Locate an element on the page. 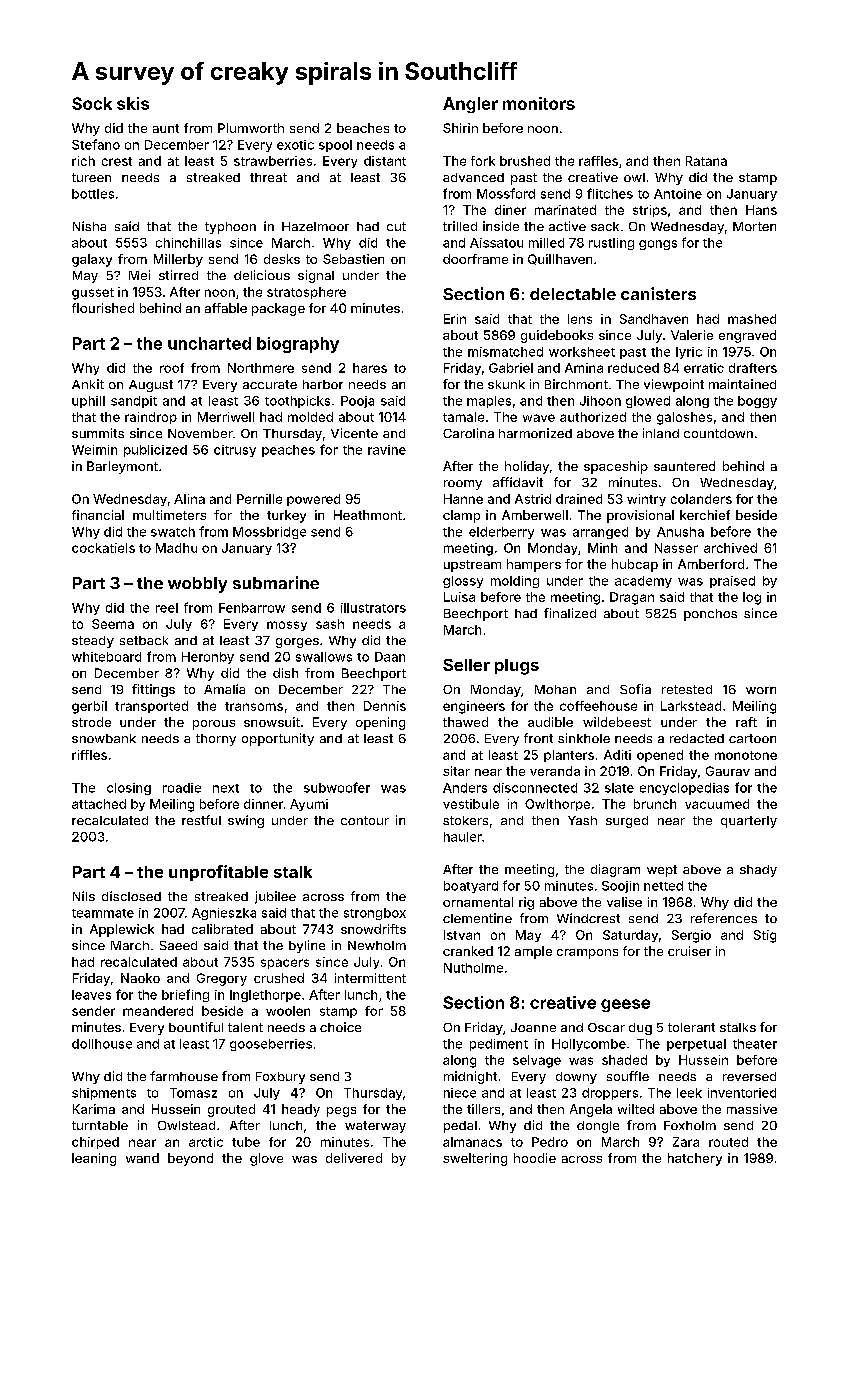 Image resolution: width=849 pixels, height=1400 pixels. Hans is located at coordinates (761, 210).
